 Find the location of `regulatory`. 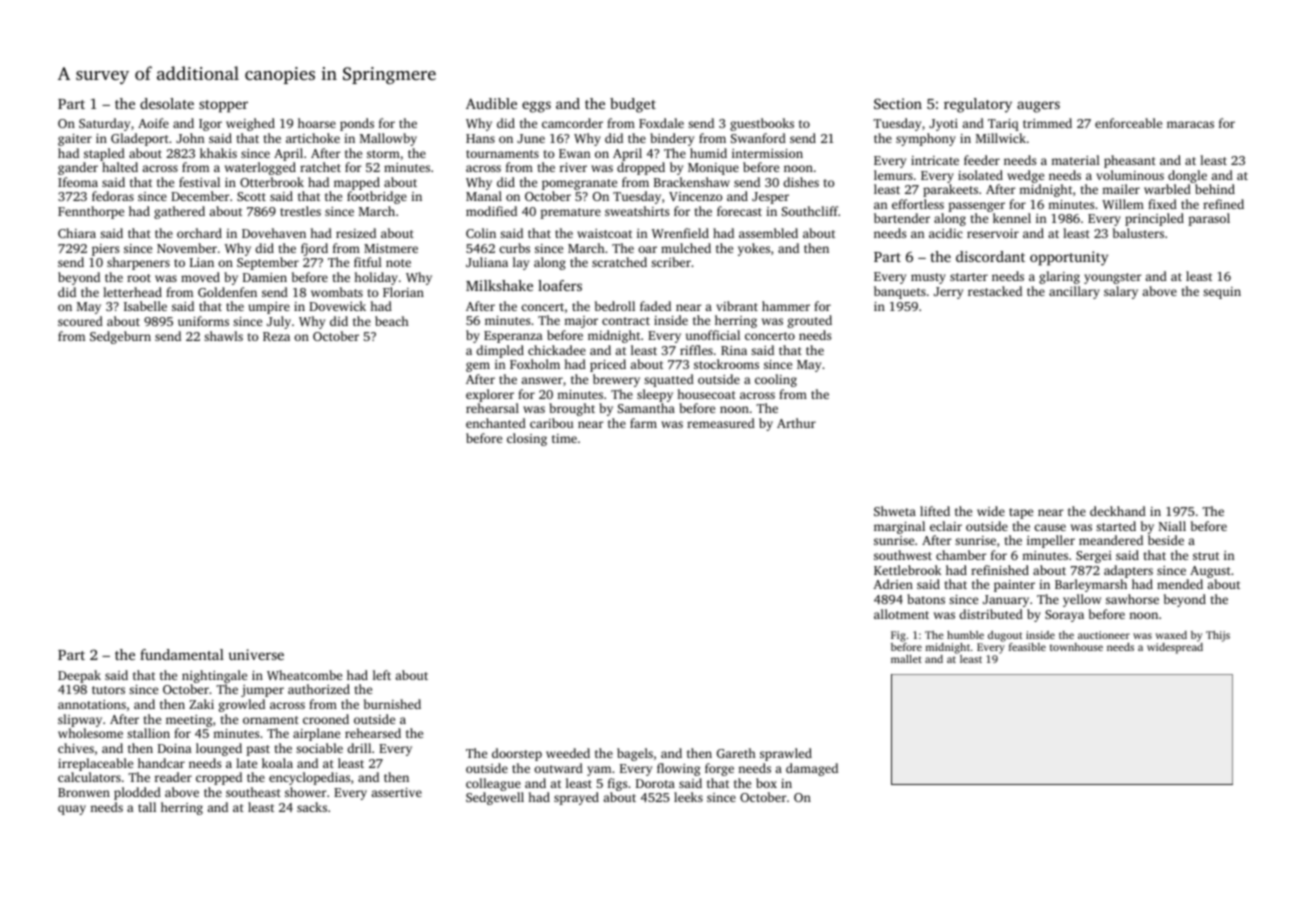

regulatory is located at coordinates (978, 105).
